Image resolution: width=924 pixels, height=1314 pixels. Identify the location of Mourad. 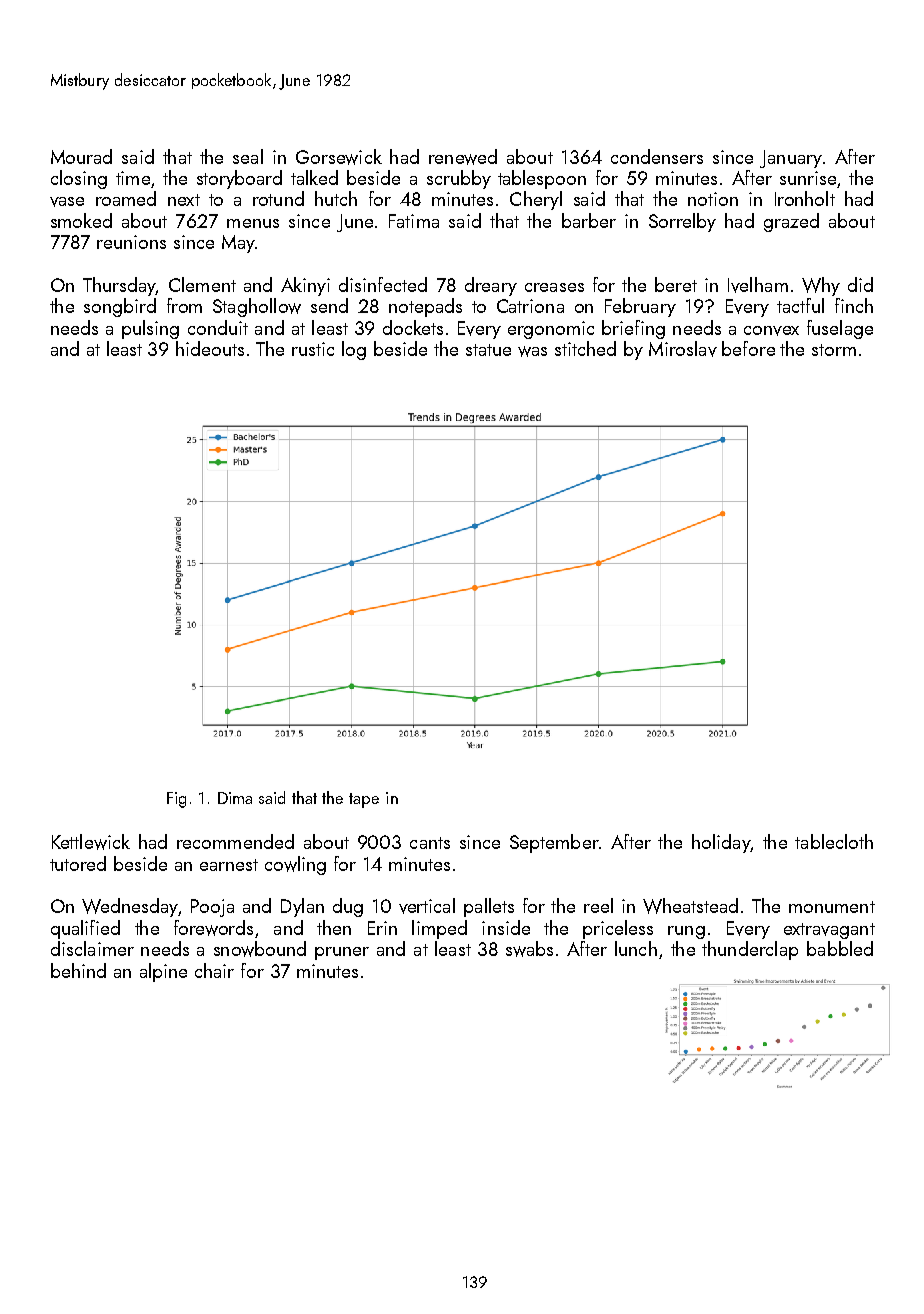
(81, 156).
